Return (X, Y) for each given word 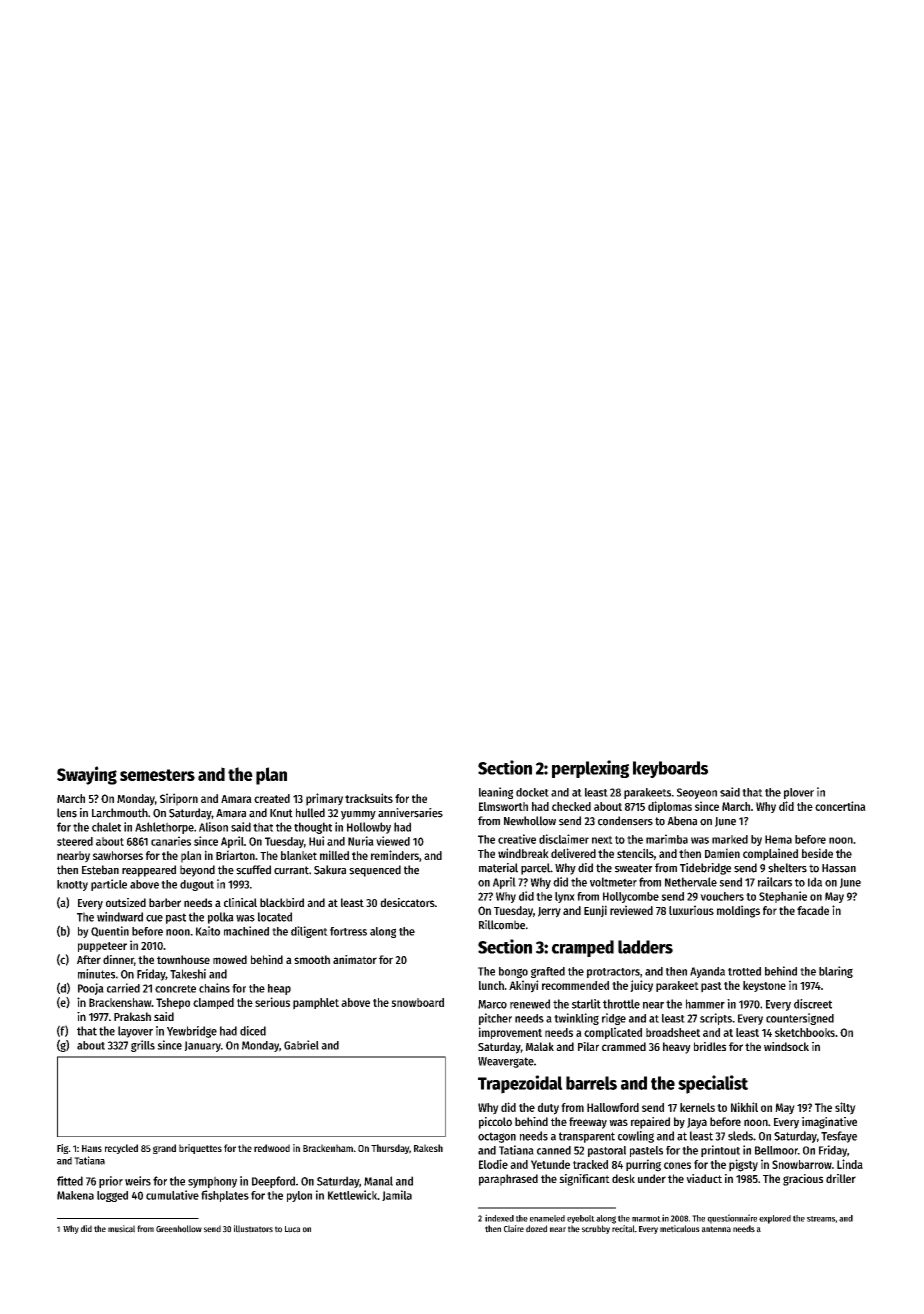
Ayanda (707, 972)
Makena (75, 1195)
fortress (348, 931)
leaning (496, 793)
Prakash (132, 1016)
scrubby (596, 1229)
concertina (840, 806)
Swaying (87, 775)
